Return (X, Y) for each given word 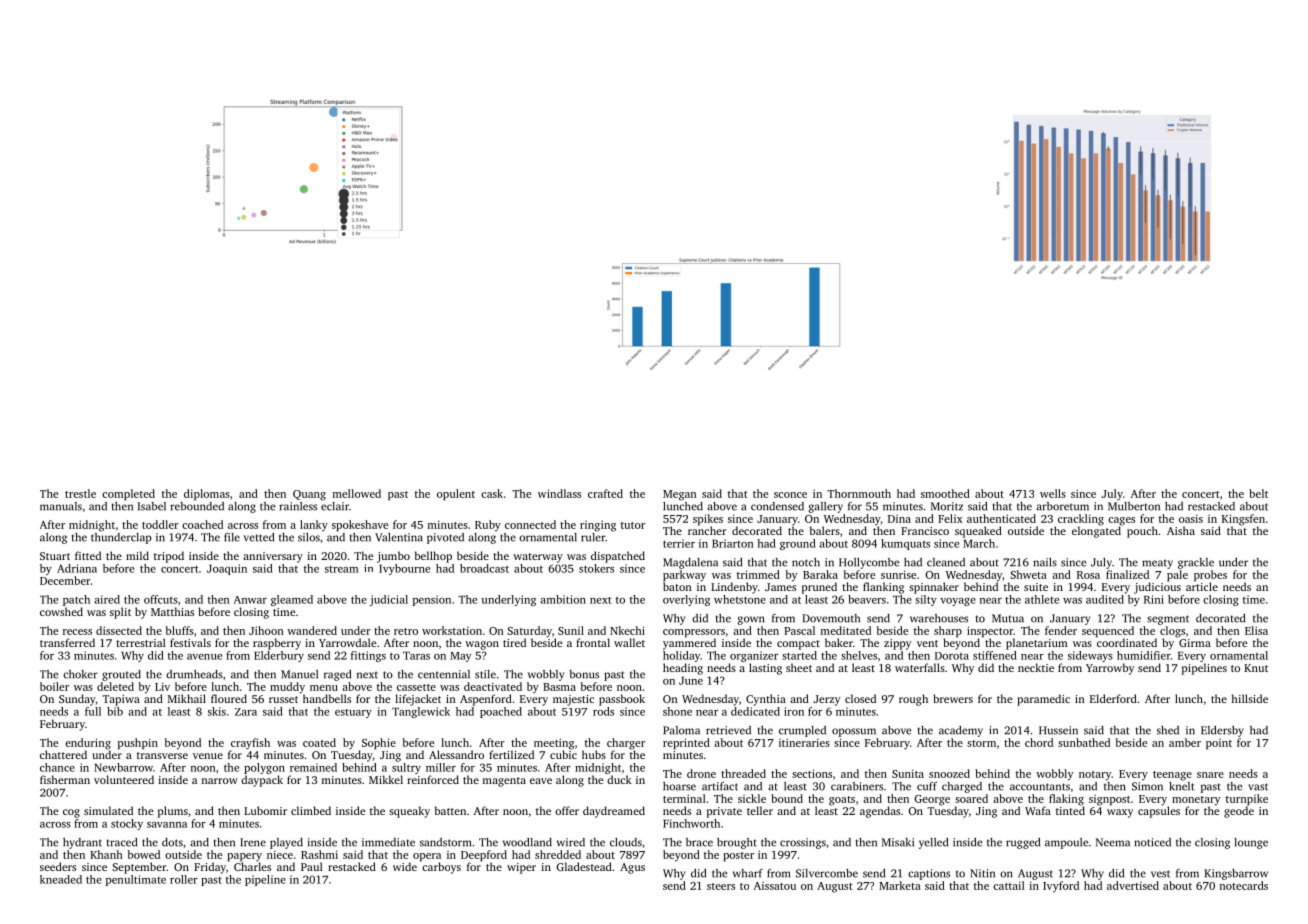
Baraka (820, 574)
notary (1095, 776)
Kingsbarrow (1236, 874)
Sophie (379, 744)
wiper (521, 868)
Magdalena (690, 563)
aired (107, 599)
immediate (388, 842)
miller (441, 767)
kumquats (905, 544)
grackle (1196, 563)
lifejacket (418, 700)
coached (202, 524)
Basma (559, 687)
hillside (1250, 698)
